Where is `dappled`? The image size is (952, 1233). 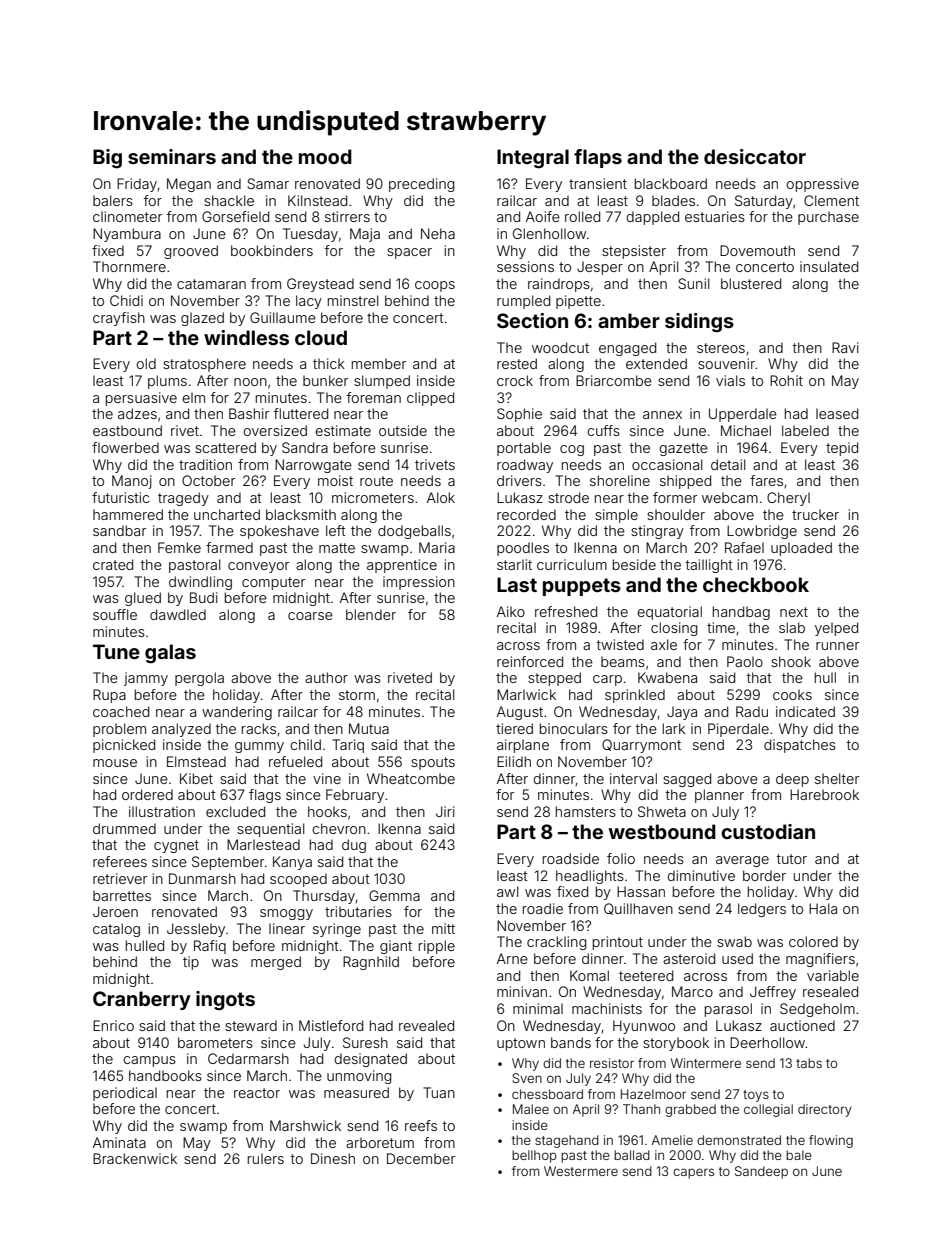
dappled is located at coordinates (652, 218).
